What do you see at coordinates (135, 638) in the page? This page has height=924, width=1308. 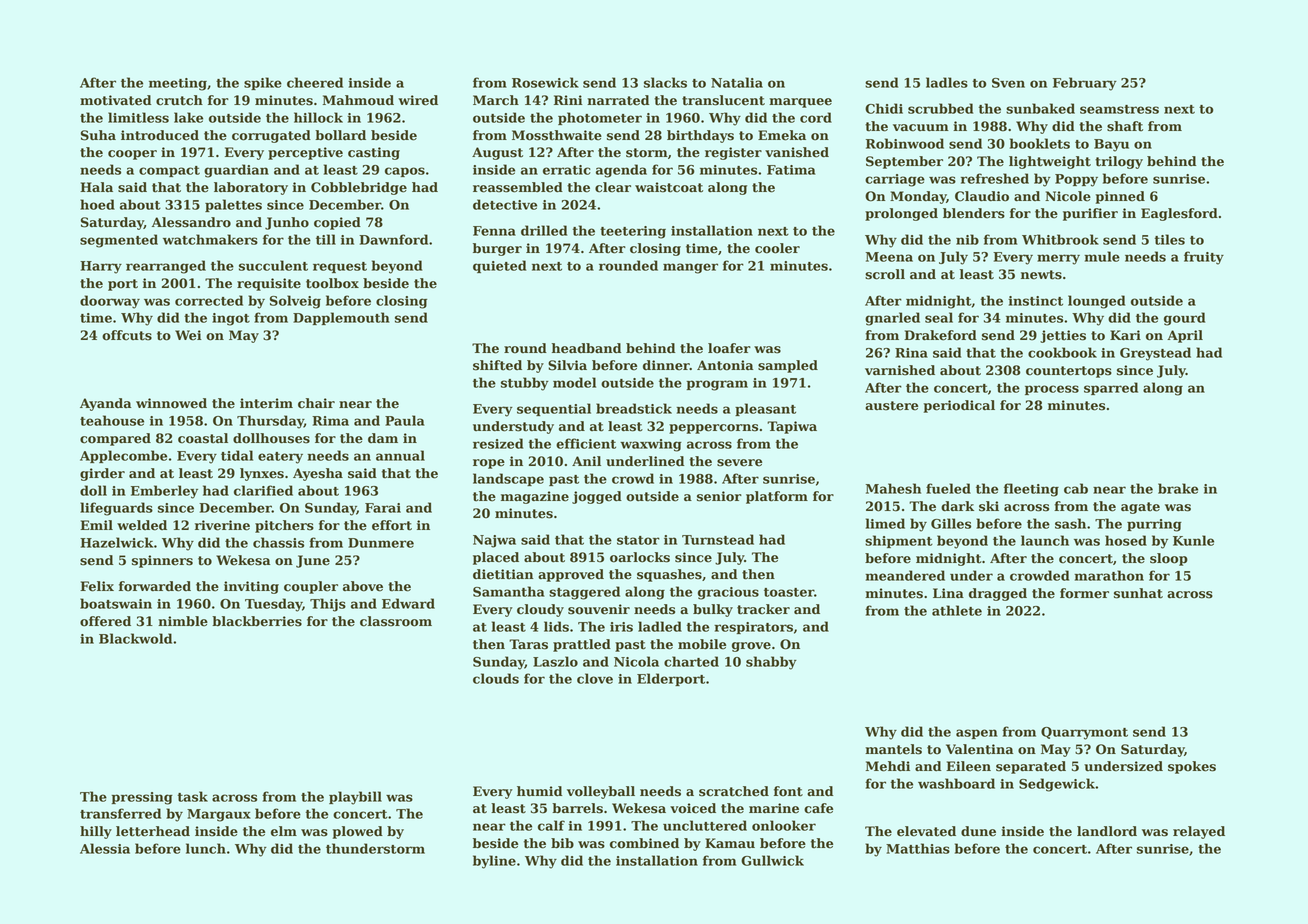 I see `Blackwold` at bounding box center [135, 638].
